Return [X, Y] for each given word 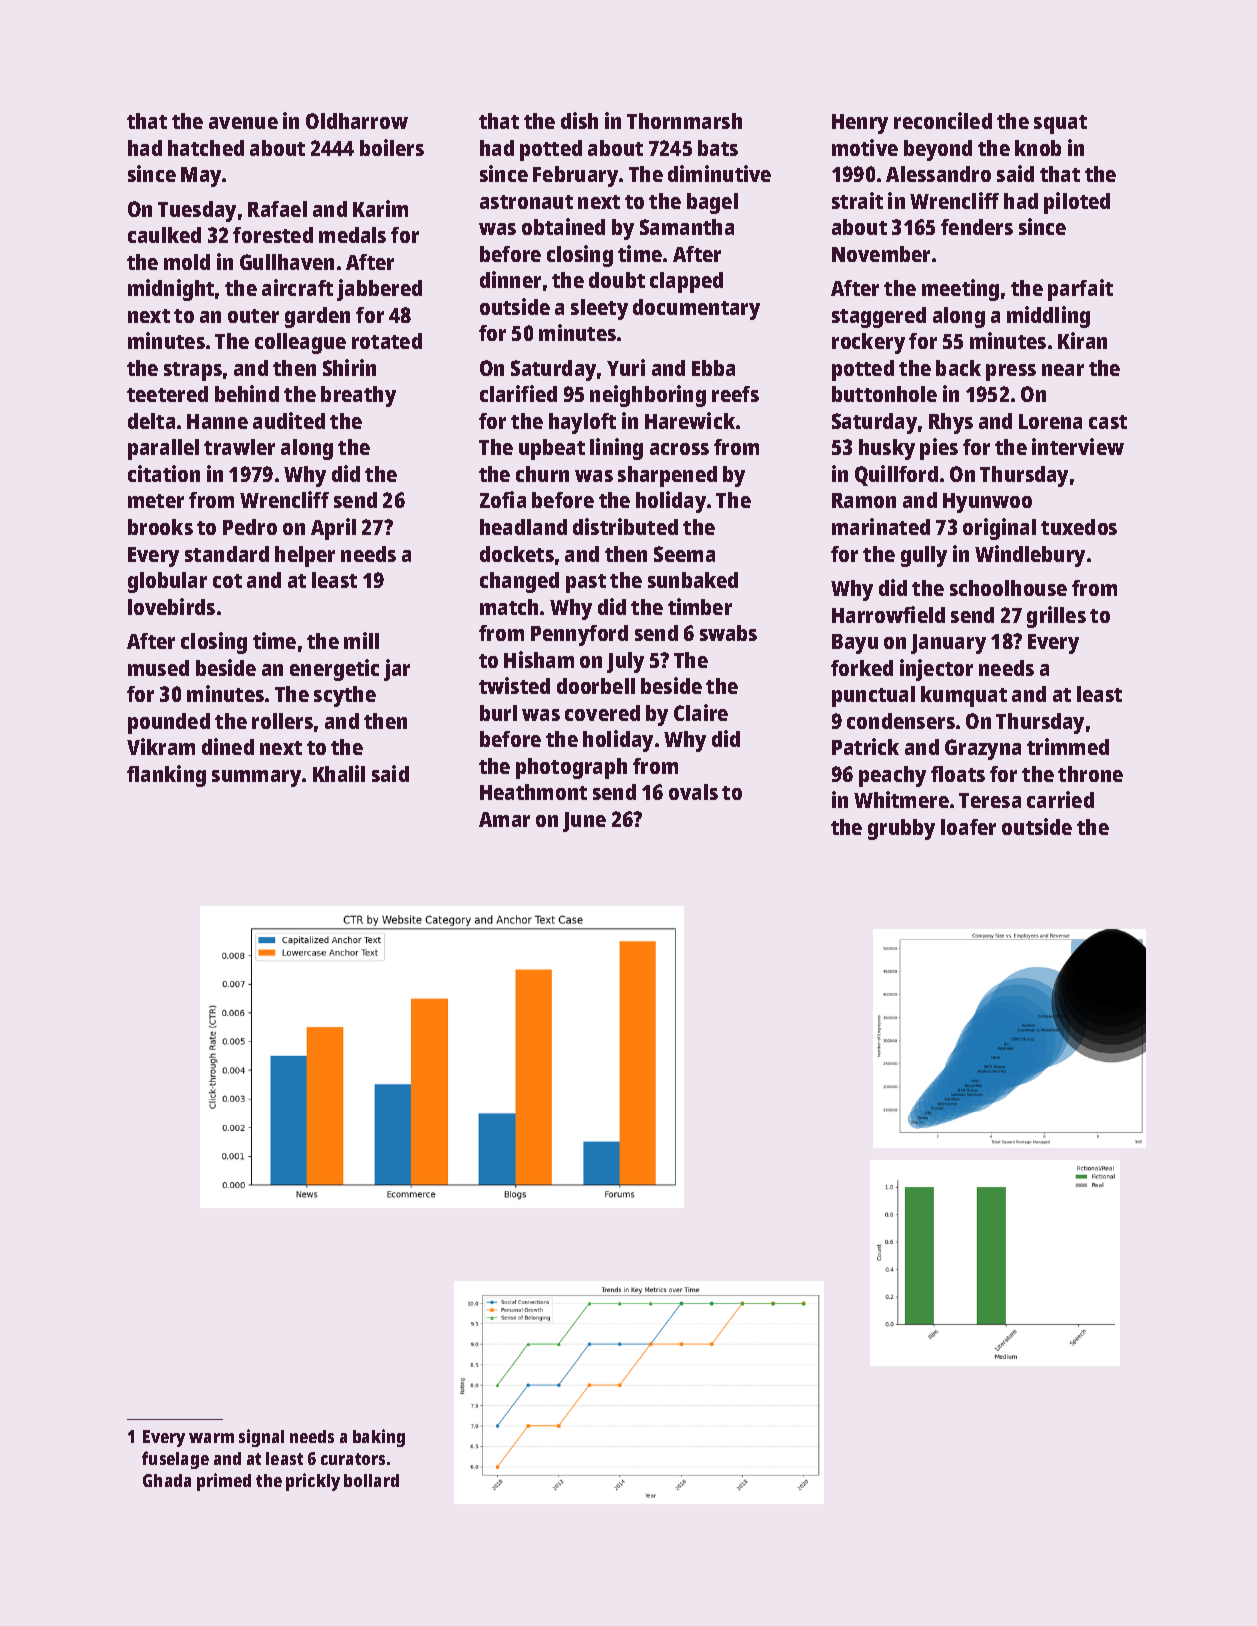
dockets [517, 554]
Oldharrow [357, 121]
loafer [968, 827]
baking [379, 1438]
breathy [358, 396]
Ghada [167, 1480]
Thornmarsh [684, 121]
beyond [938, 150]
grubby [901, 829]
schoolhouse [1008, 588]
